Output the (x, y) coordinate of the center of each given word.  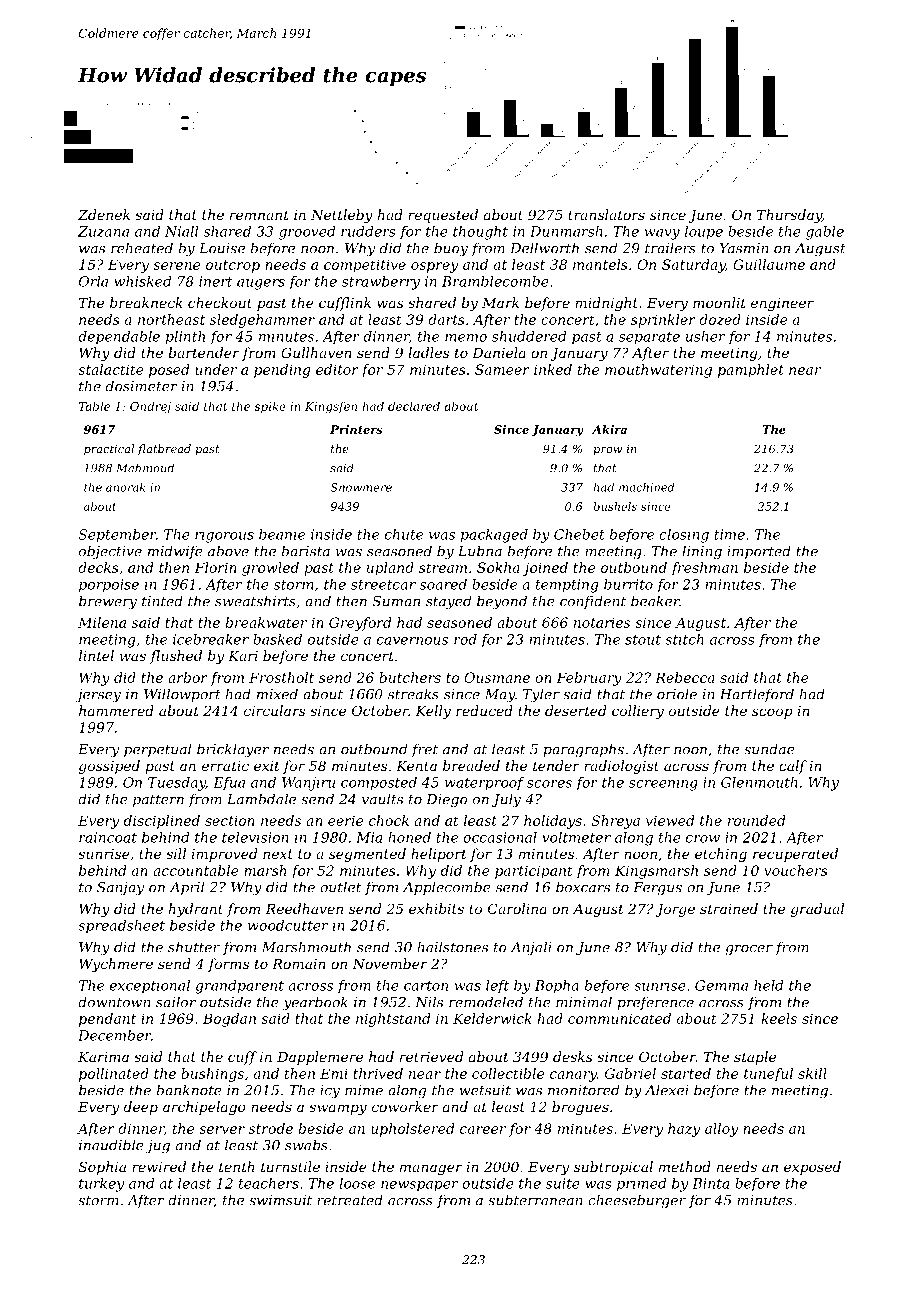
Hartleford (757, 695)
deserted (575, 710)
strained (729, 908)
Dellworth (544, 248)
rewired (159, 1166)
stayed (448, 602)
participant (534, 872)
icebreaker (211, 639)
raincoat (108, 837)
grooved (307, 233)
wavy (662, 234)
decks (98, 567)
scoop (772, 713)
